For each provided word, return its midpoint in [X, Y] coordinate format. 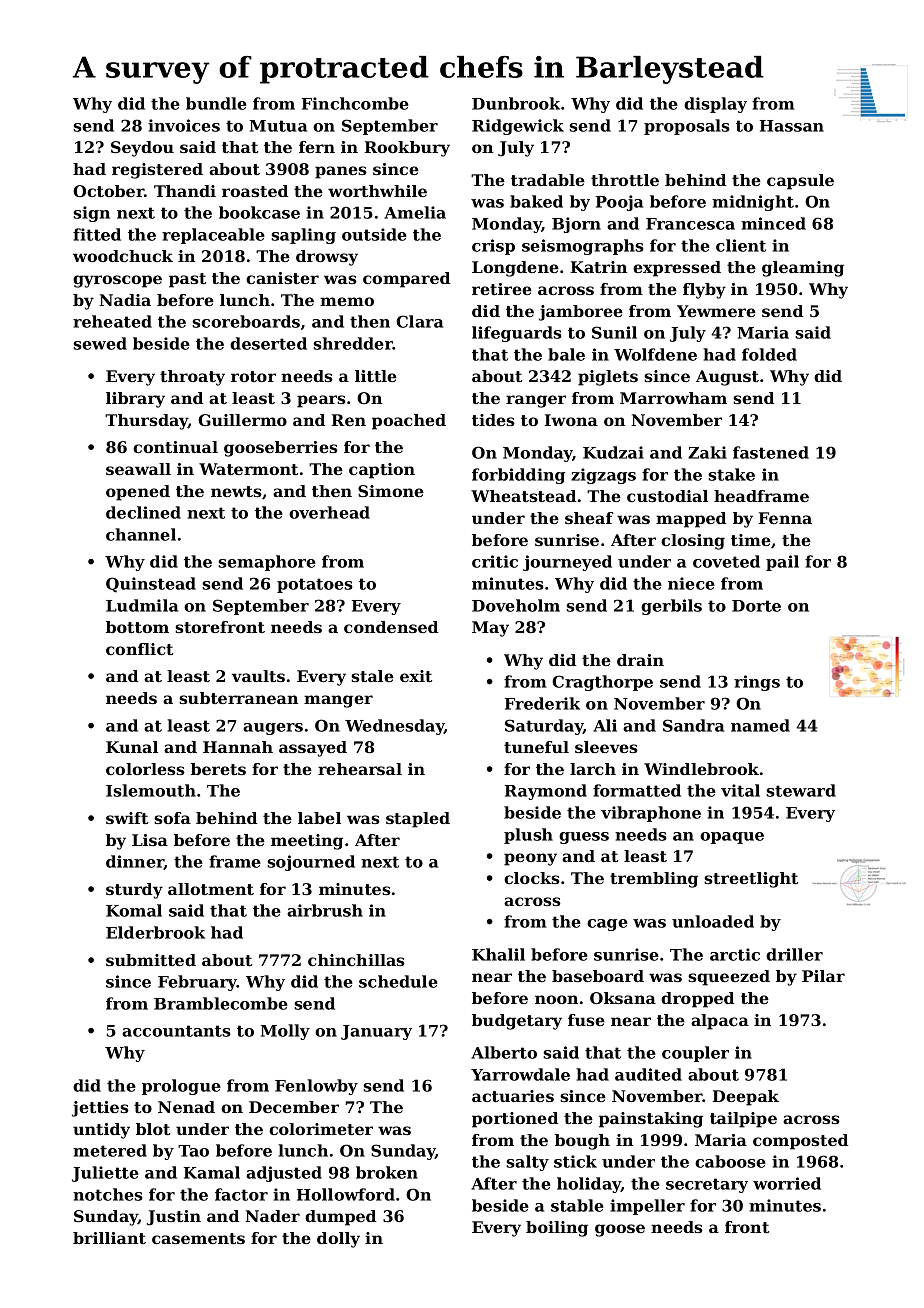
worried [787, 1183]
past [187, 280]
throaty [192, 378]
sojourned [311, 863]
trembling [654, 880]
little [376, 376]
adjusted [284, 1174]
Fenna [785, 518]
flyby [704, 291]
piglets [608, 378]
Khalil [498, 954]
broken [387, 1172]
